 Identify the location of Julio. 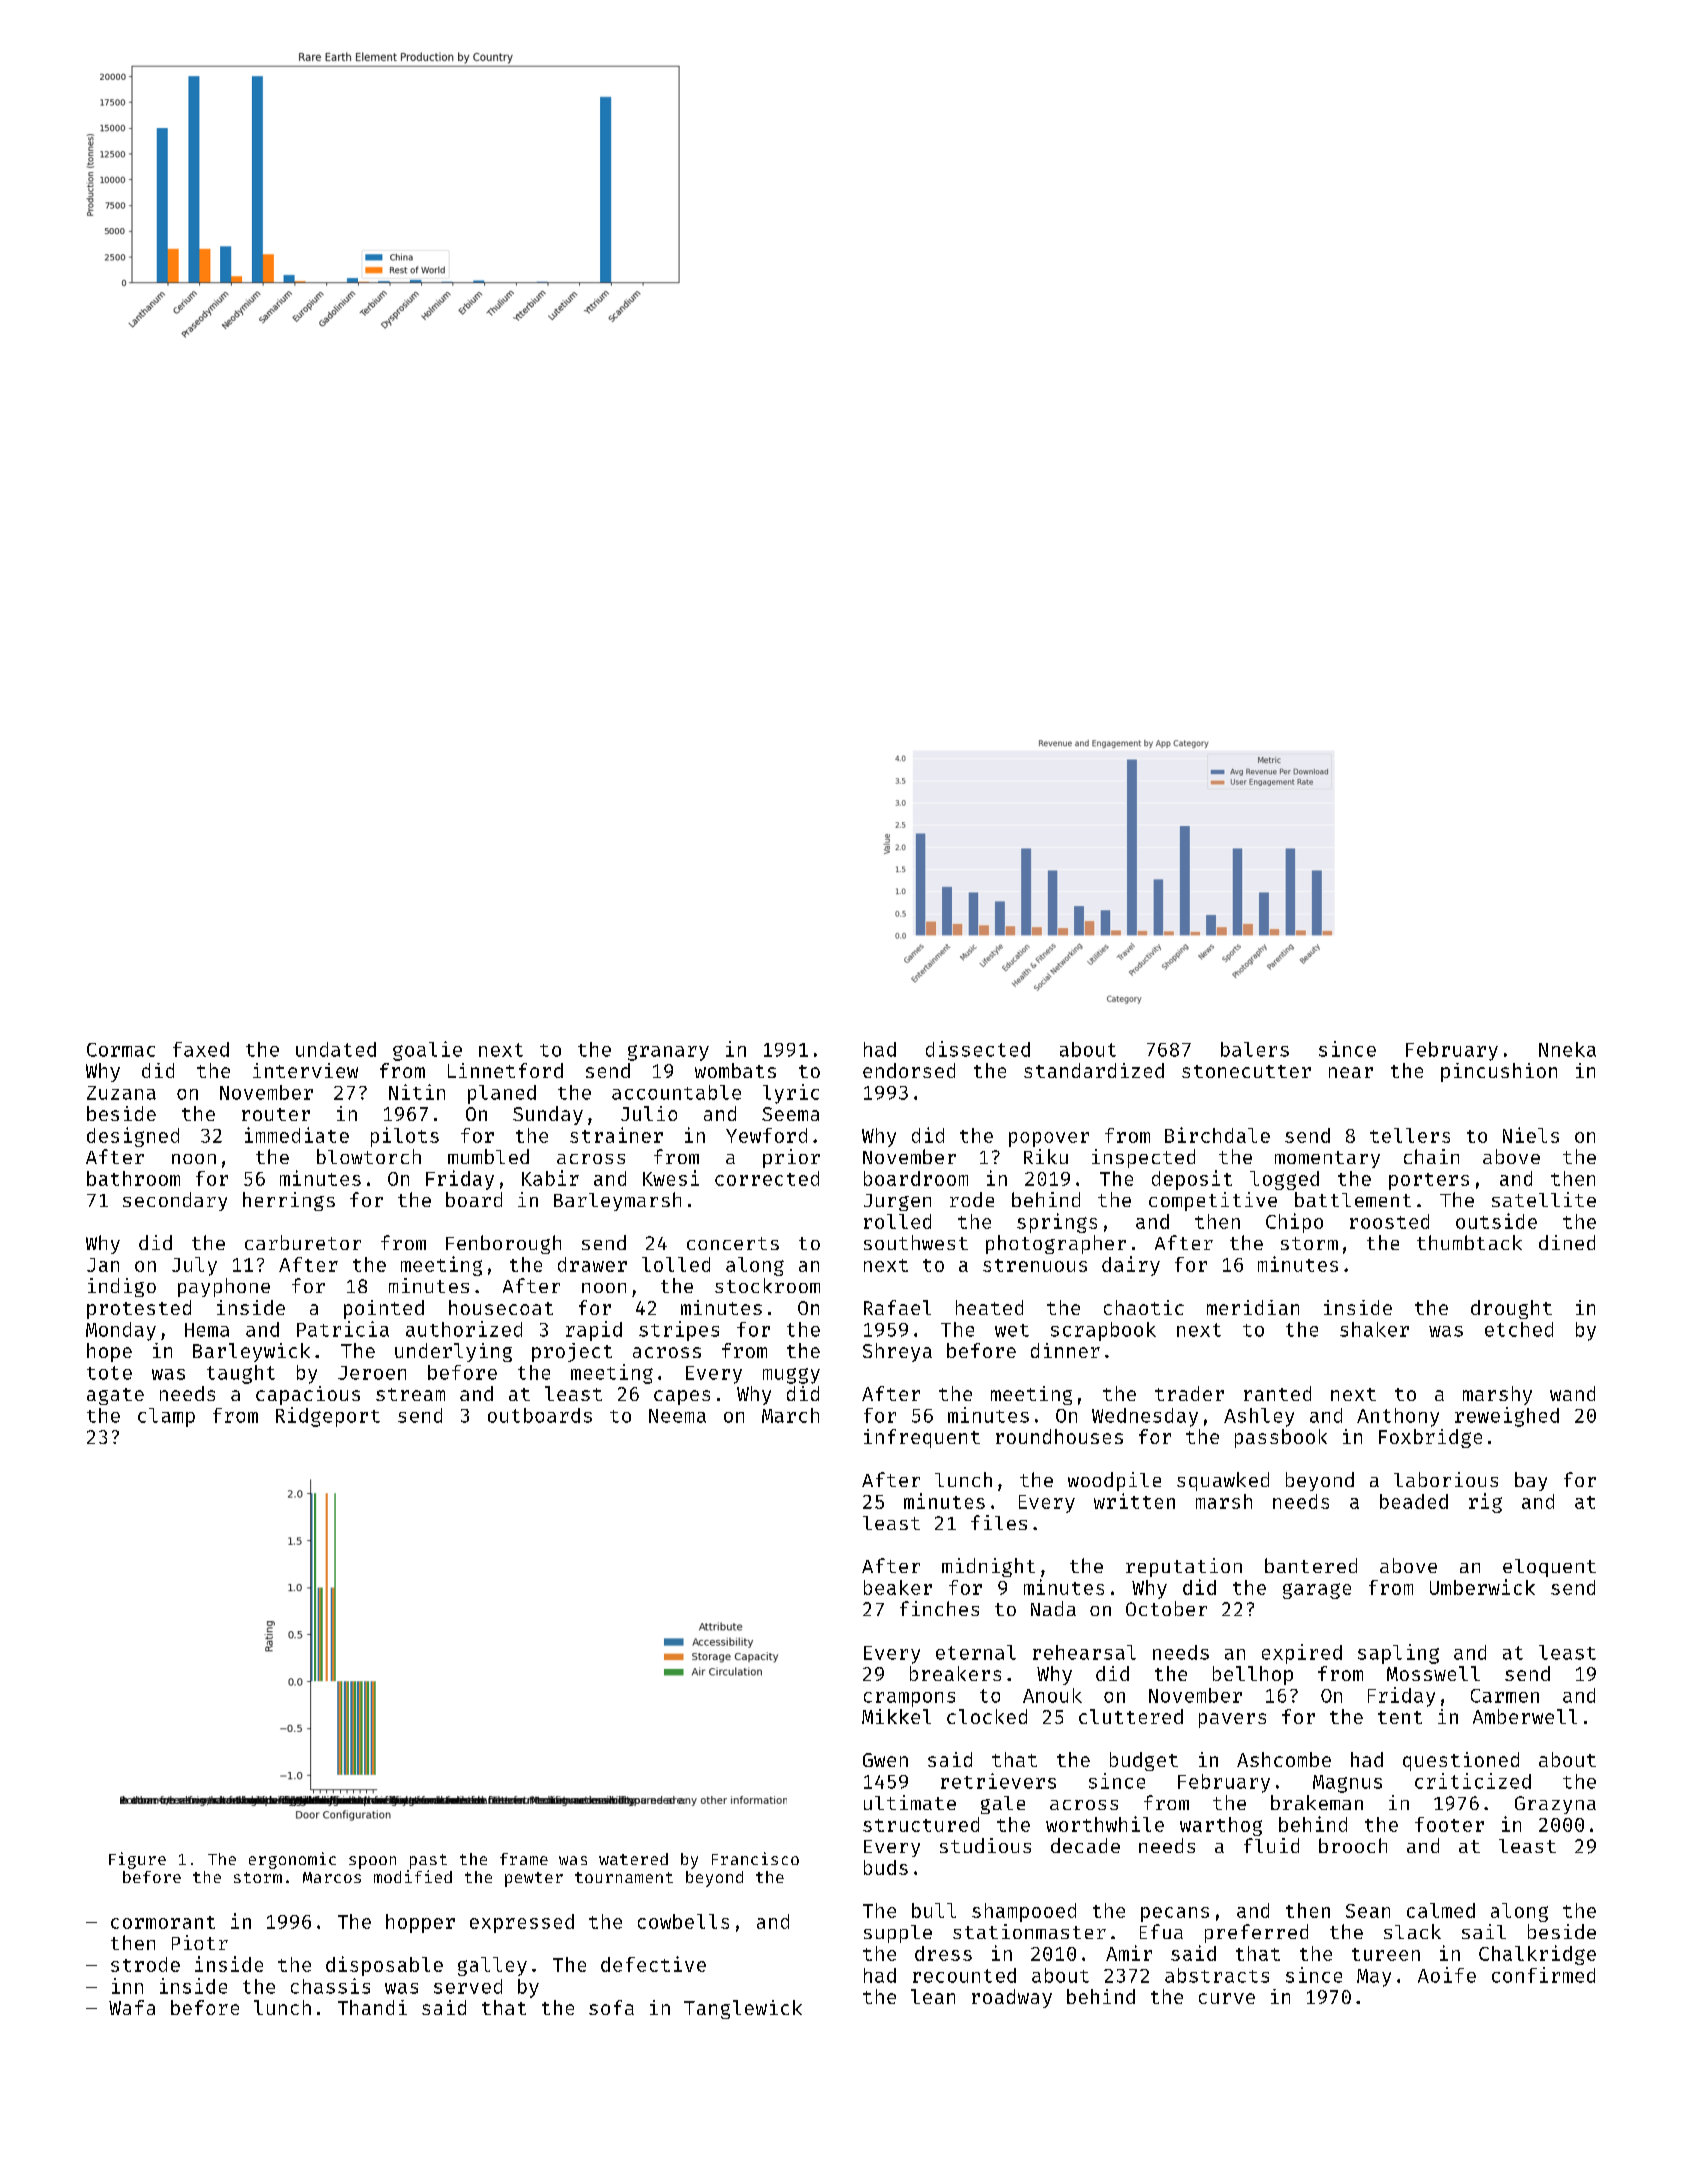
(649, 1113).
